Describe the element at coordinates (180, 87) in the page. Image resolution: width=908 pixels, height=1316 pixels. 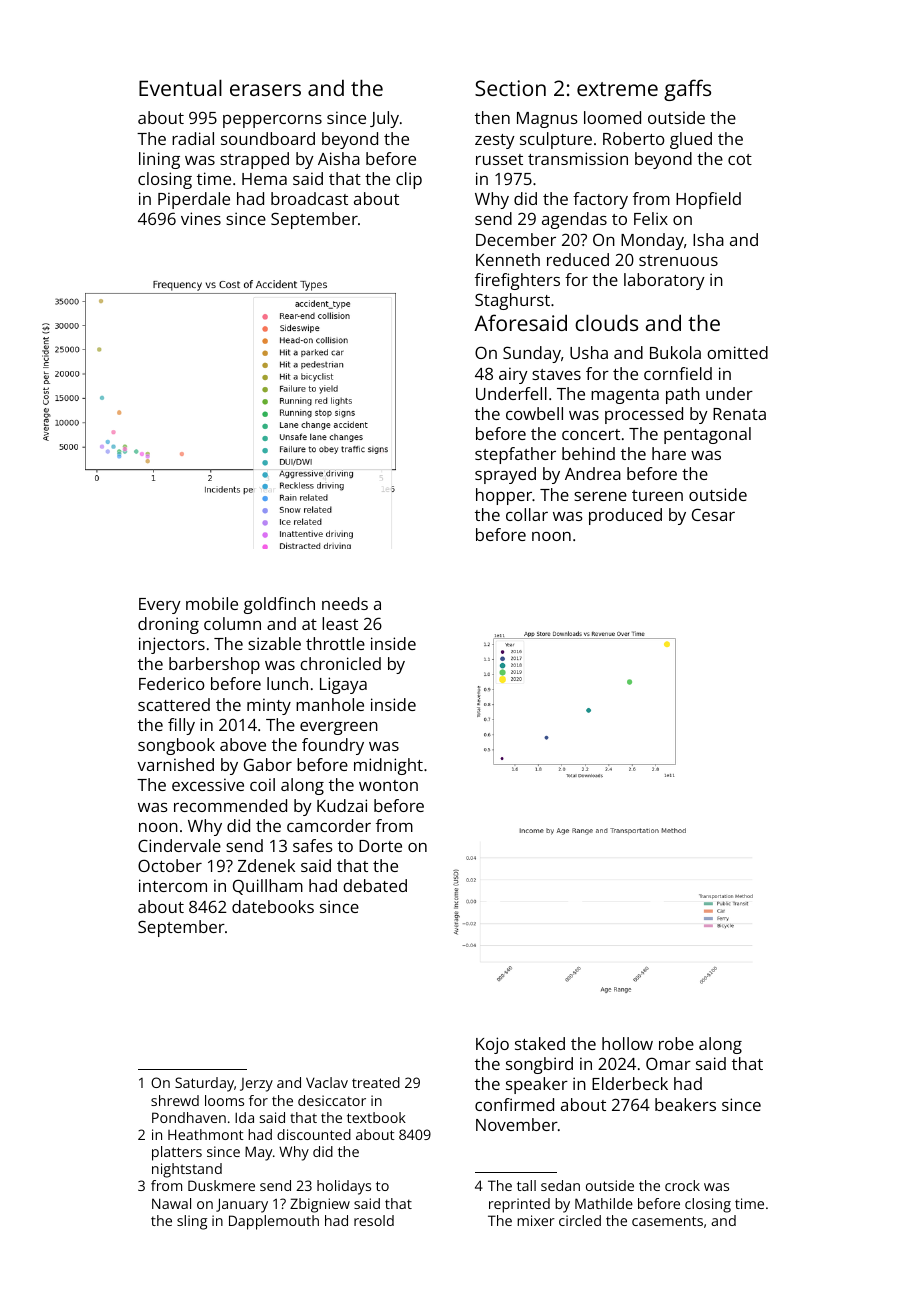
I see `Eventual` at that location.
